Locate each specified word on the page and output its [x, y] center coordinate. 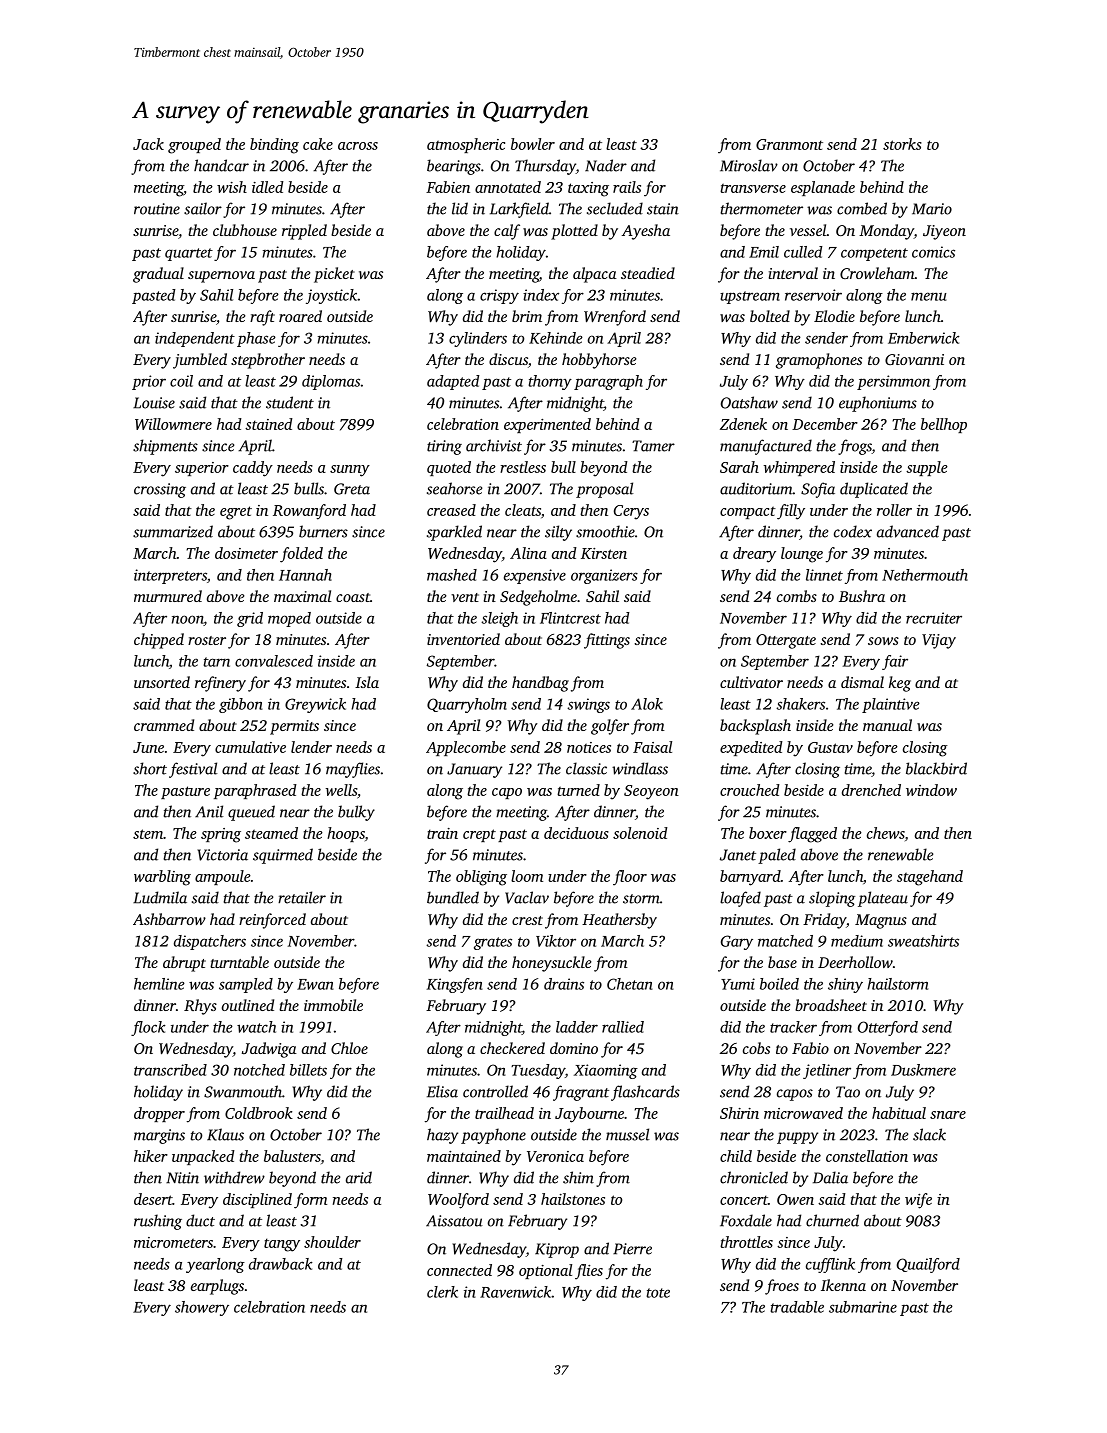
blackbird [936, 768]
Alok [647, 704]
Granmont [789, 144]
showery [202, 1308]
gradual [158, 275]
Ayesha [646, 232]
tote [658, 1293]
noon [188, 620]
